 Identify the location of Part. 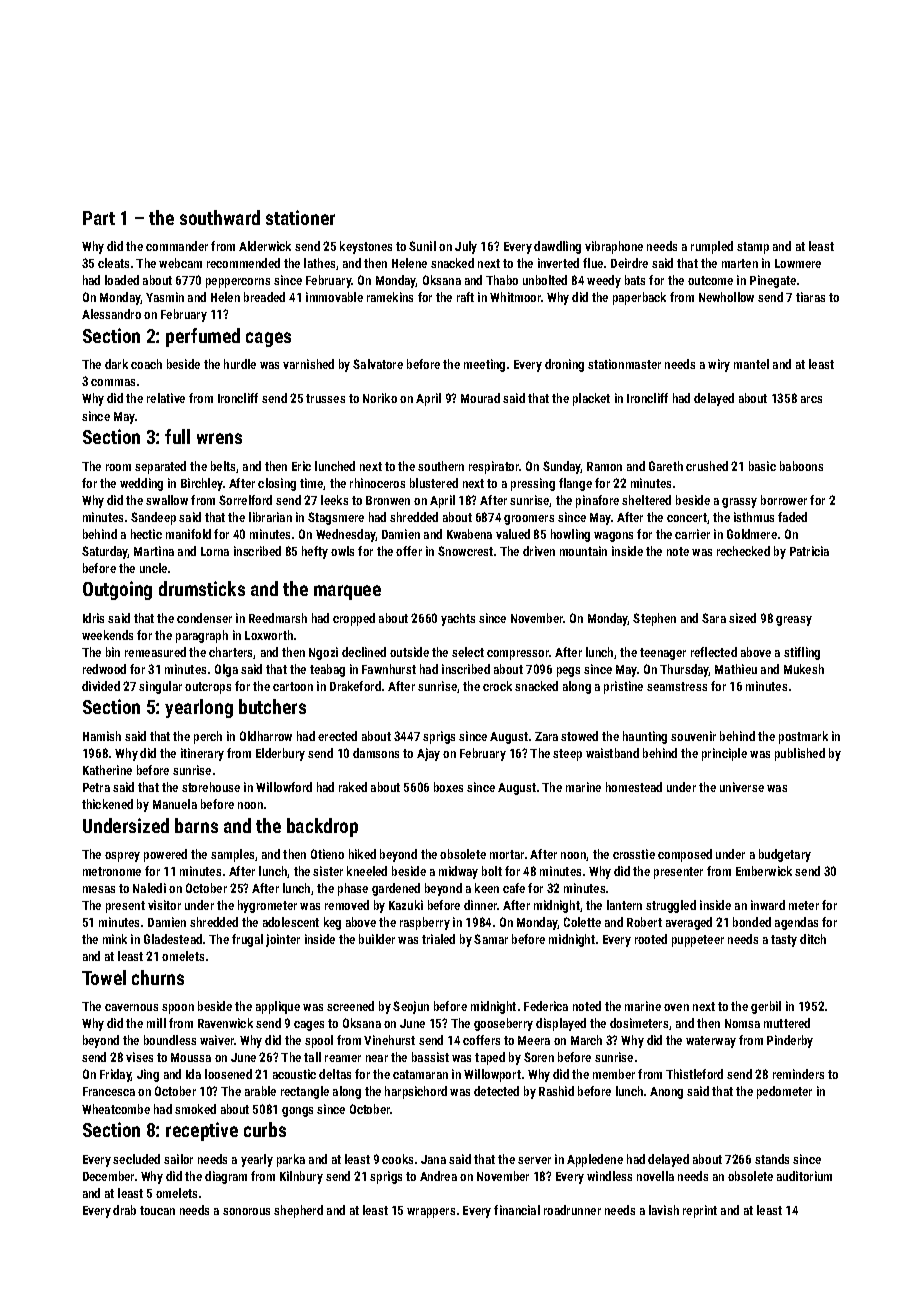
(99, 218).
